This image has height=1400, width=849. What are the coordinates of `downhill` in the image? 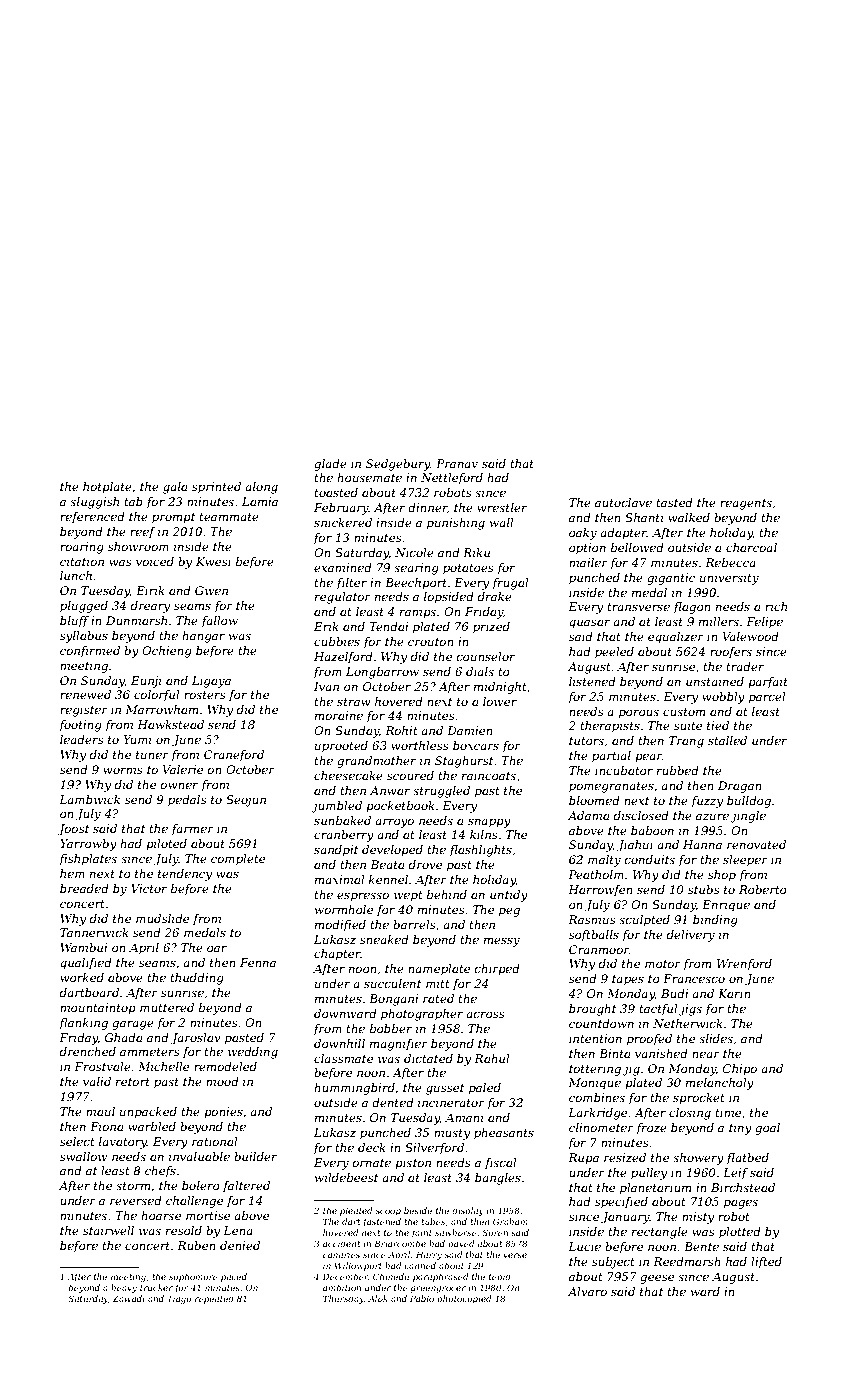 It's located at (339, 1043).
